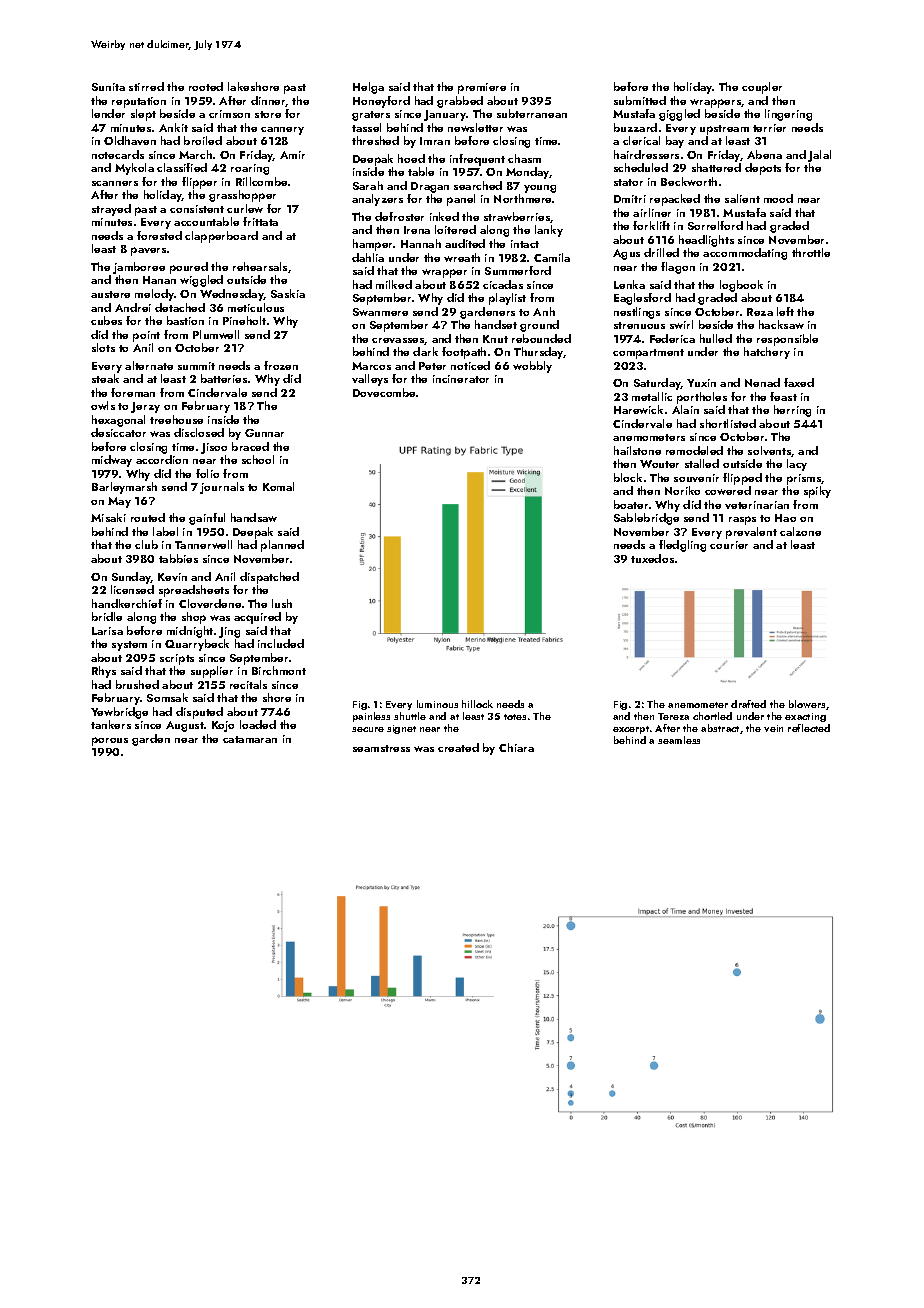 Image resolution: width=924 pixels, height=1308 pixels. I want to click on rooted, so click(206, 86).
